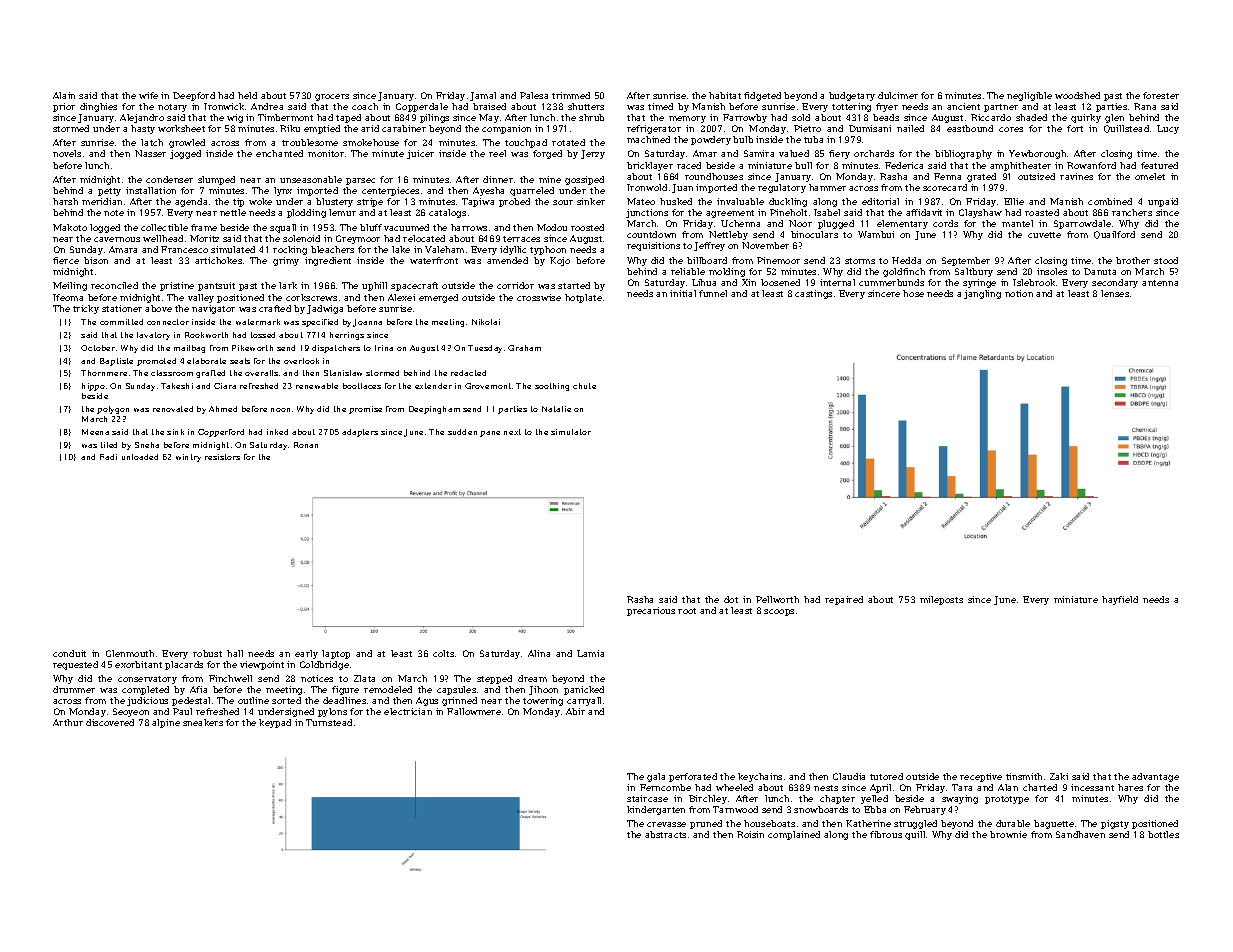 The width and height of the screenshot is (1233, 952). Describe the element at coordinates (148, 95) in the screenshot. I see `wife` at that location.
